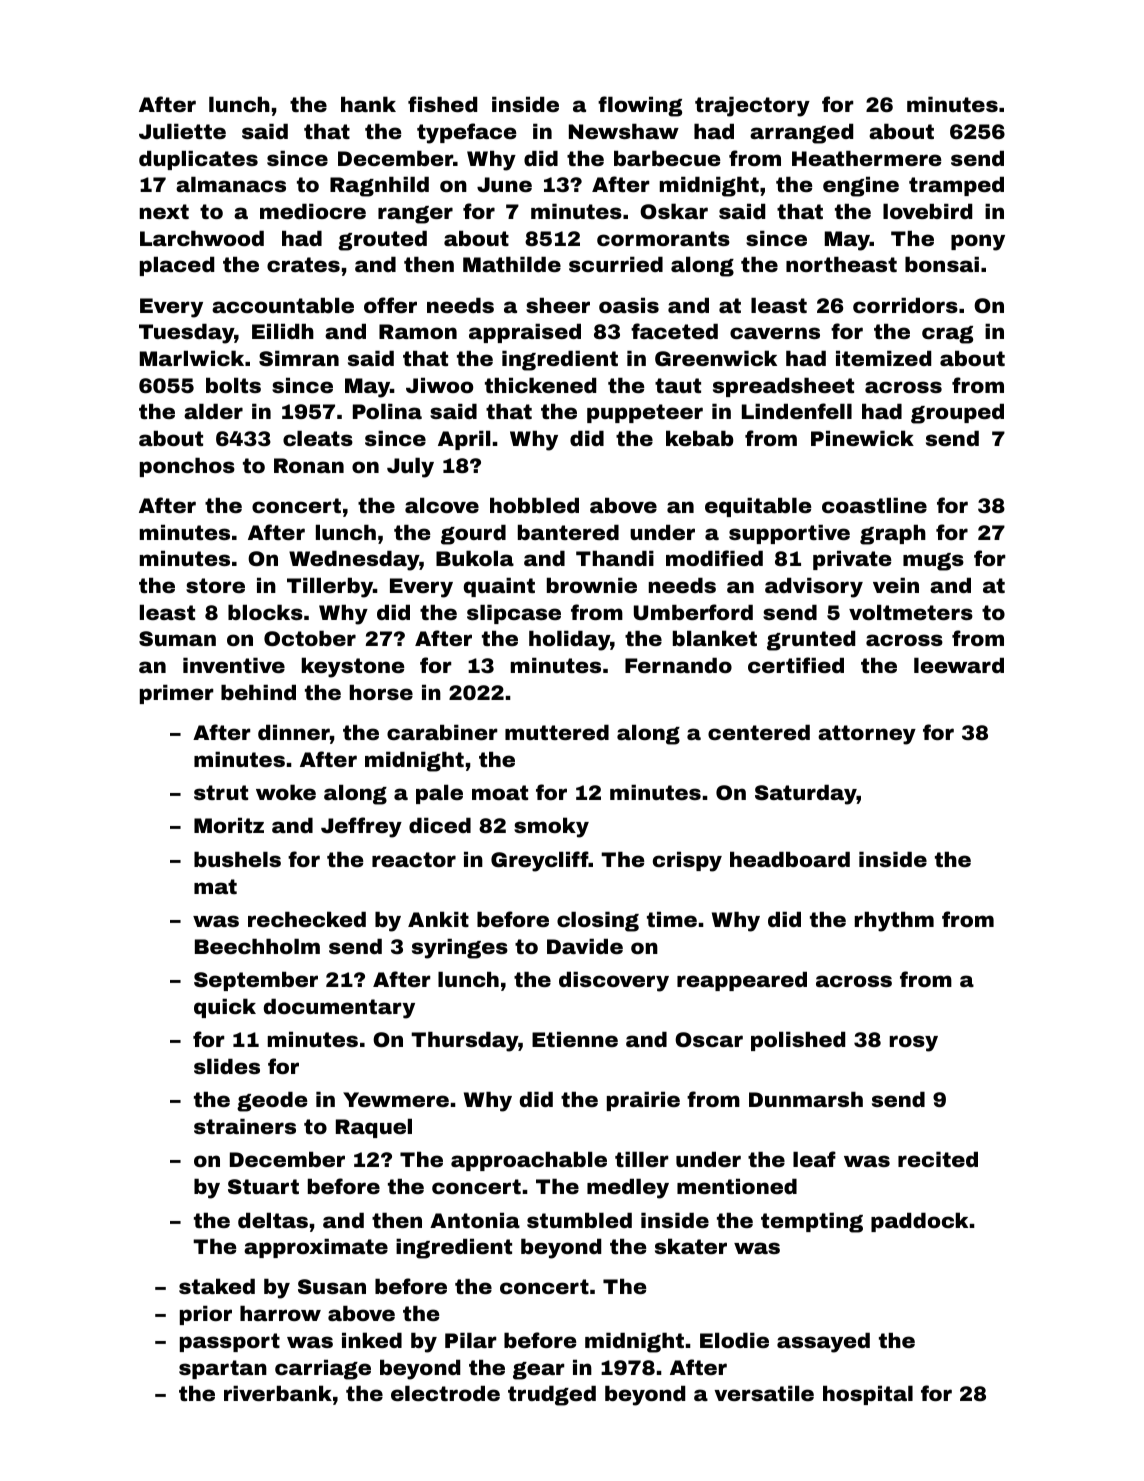  What do you see at coordinates (714, 558) in the screenshot?
I see `modified` at bounding box center [714, 558].
